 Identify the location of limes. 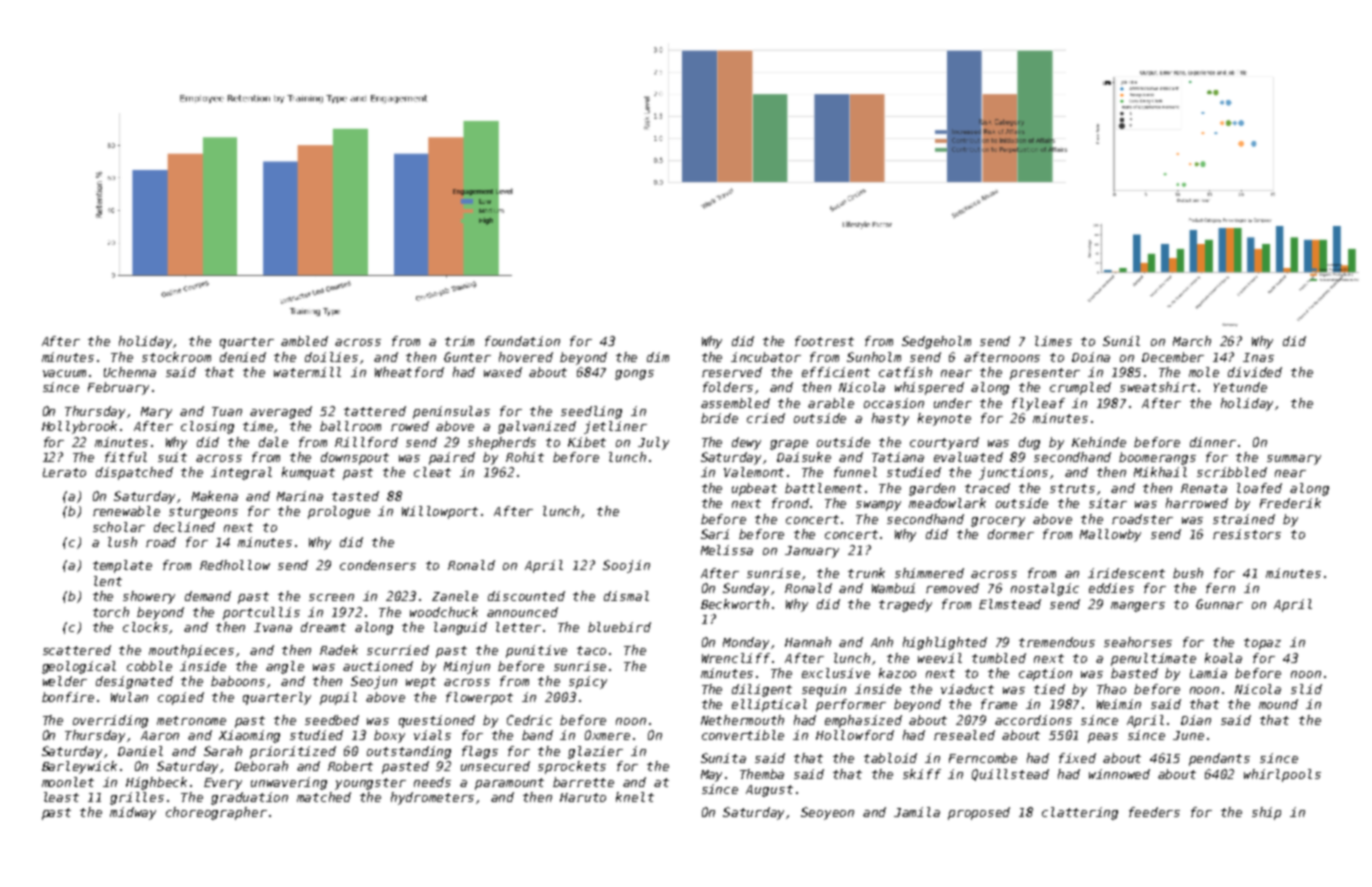
(1053, 341).
